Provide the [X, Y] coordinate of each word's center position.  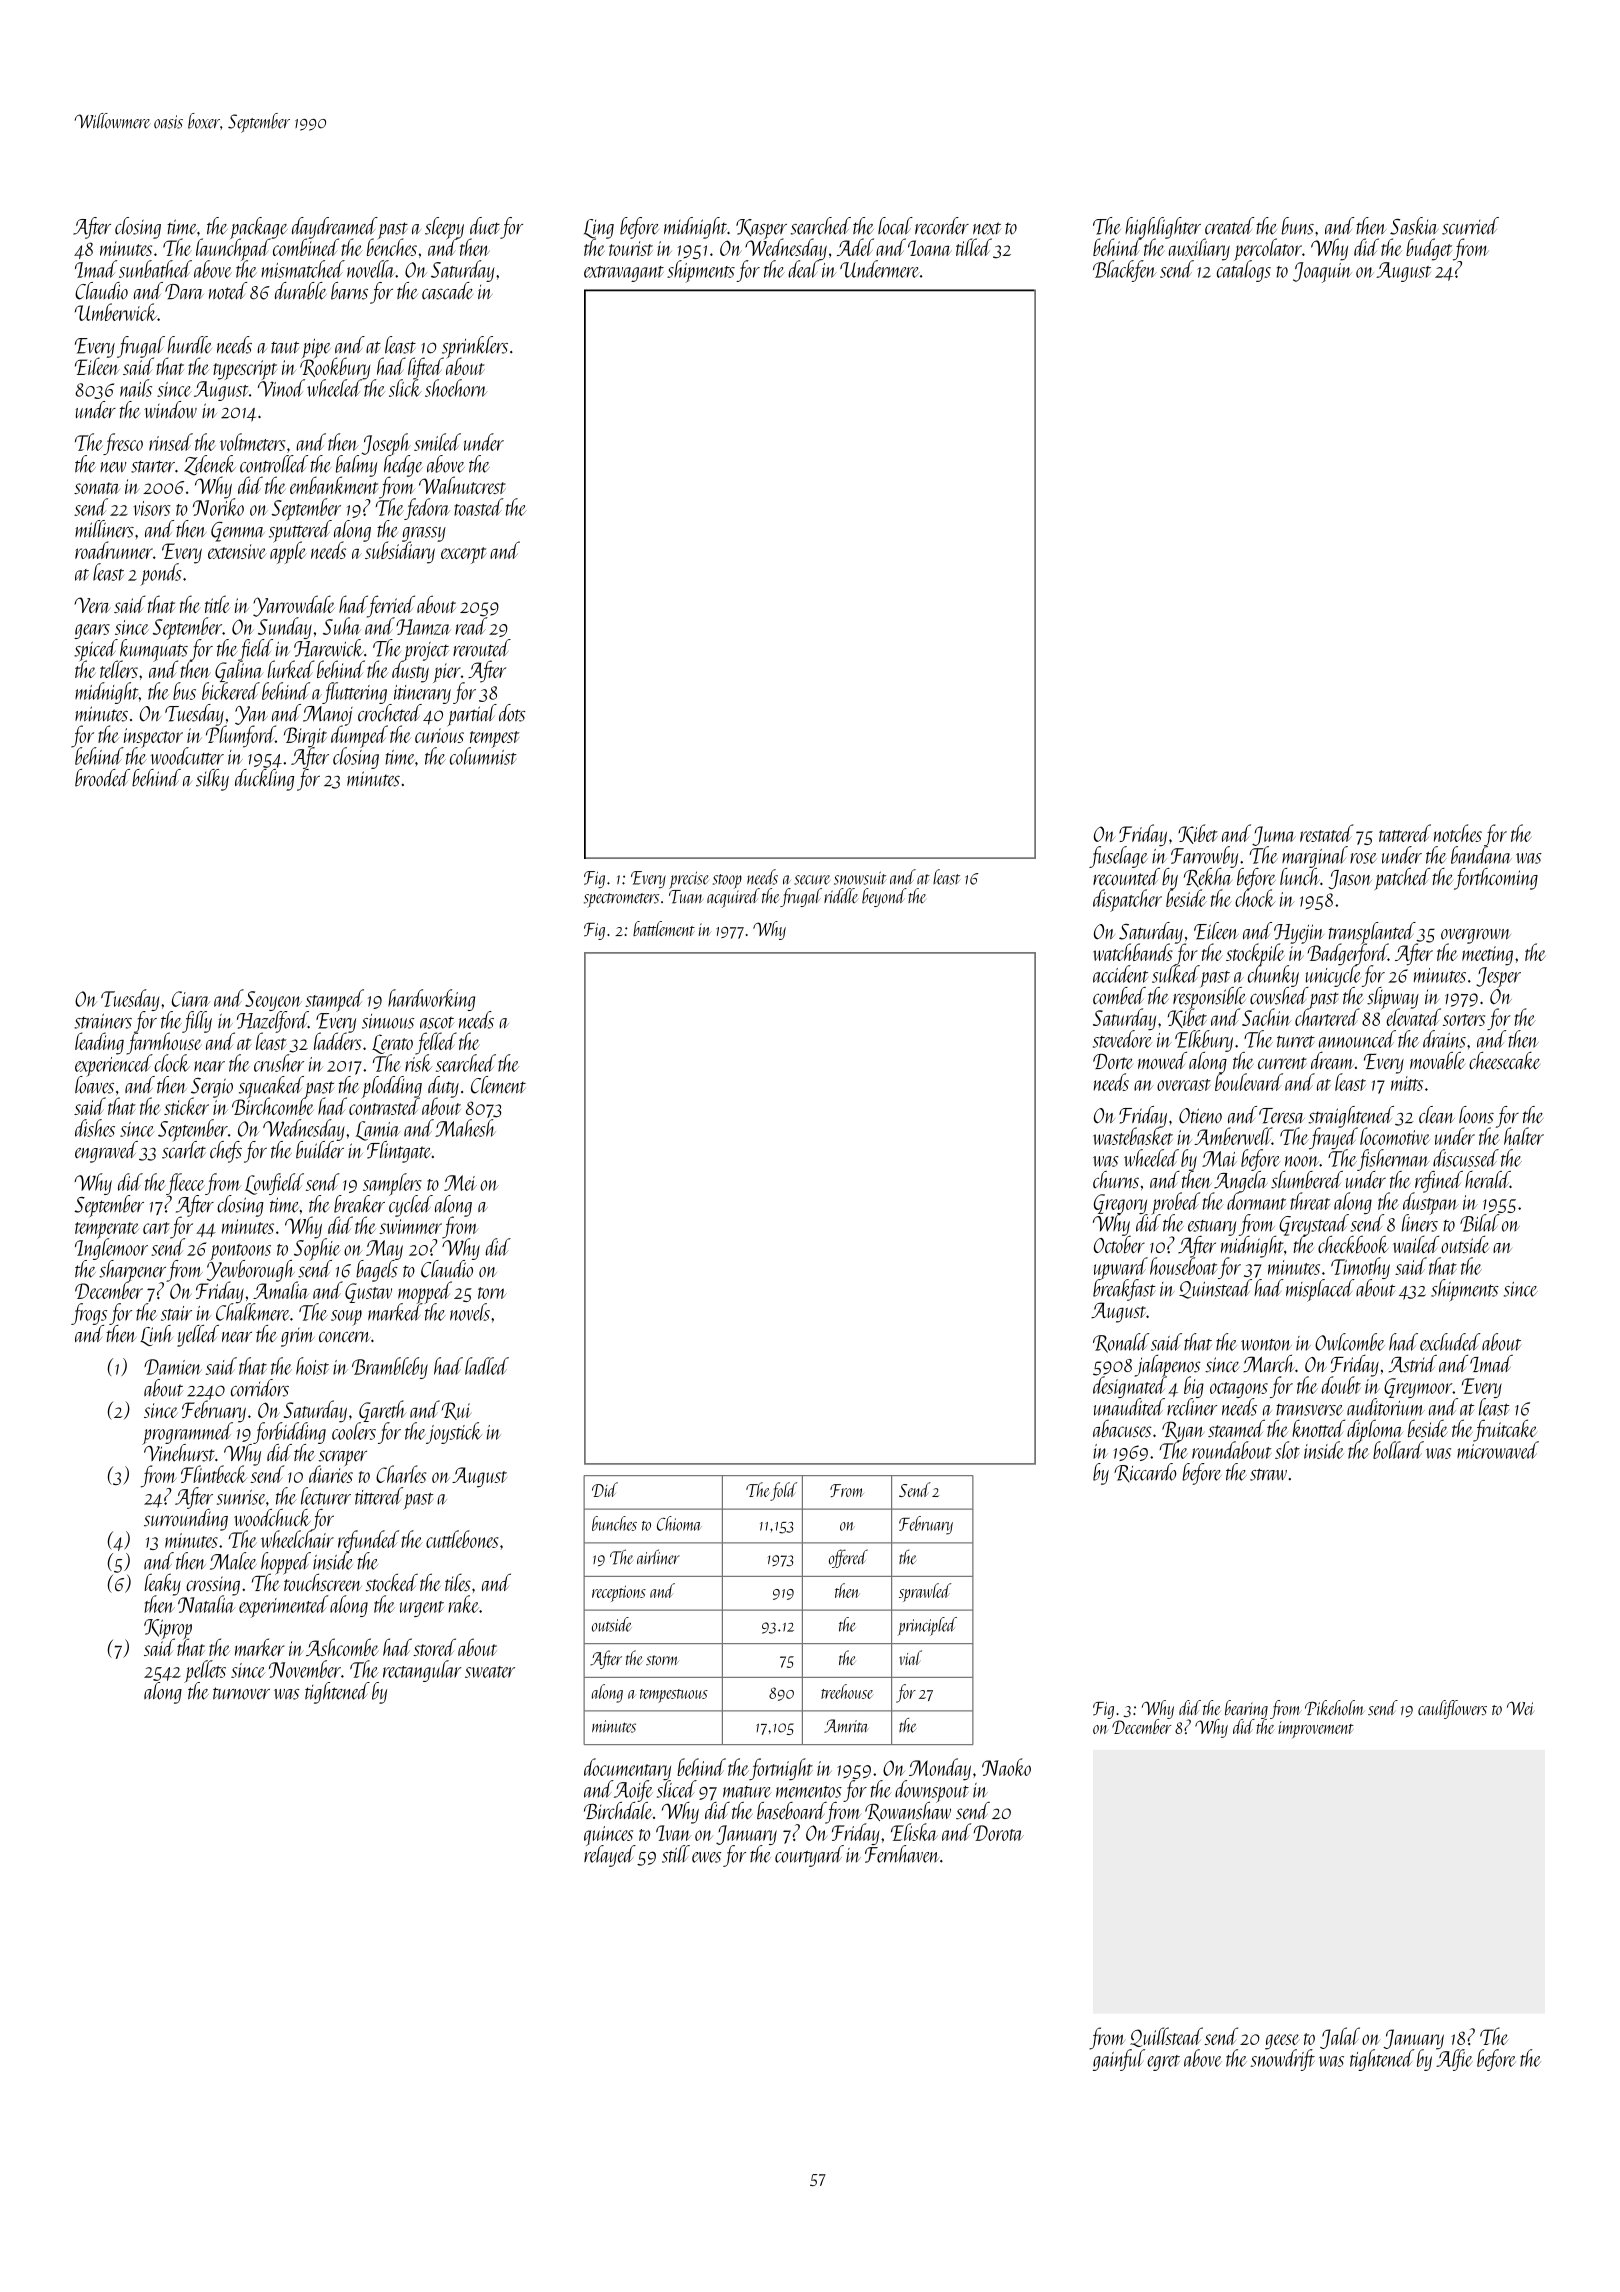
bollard [1398, 1450]
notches [1458, 833]
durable [301, 291]
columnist [483, 756]
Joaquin [1322, 272]
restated [1327, 833]
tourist [631, 248]
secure [812, 880]
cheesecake [1504, 1061]
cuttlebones [462, 1539]
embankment [334, 485]
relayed [608, 1856]
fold [783, 1491]
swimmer [410, 1226]
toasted [479, 507]
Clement [498, 1085]
